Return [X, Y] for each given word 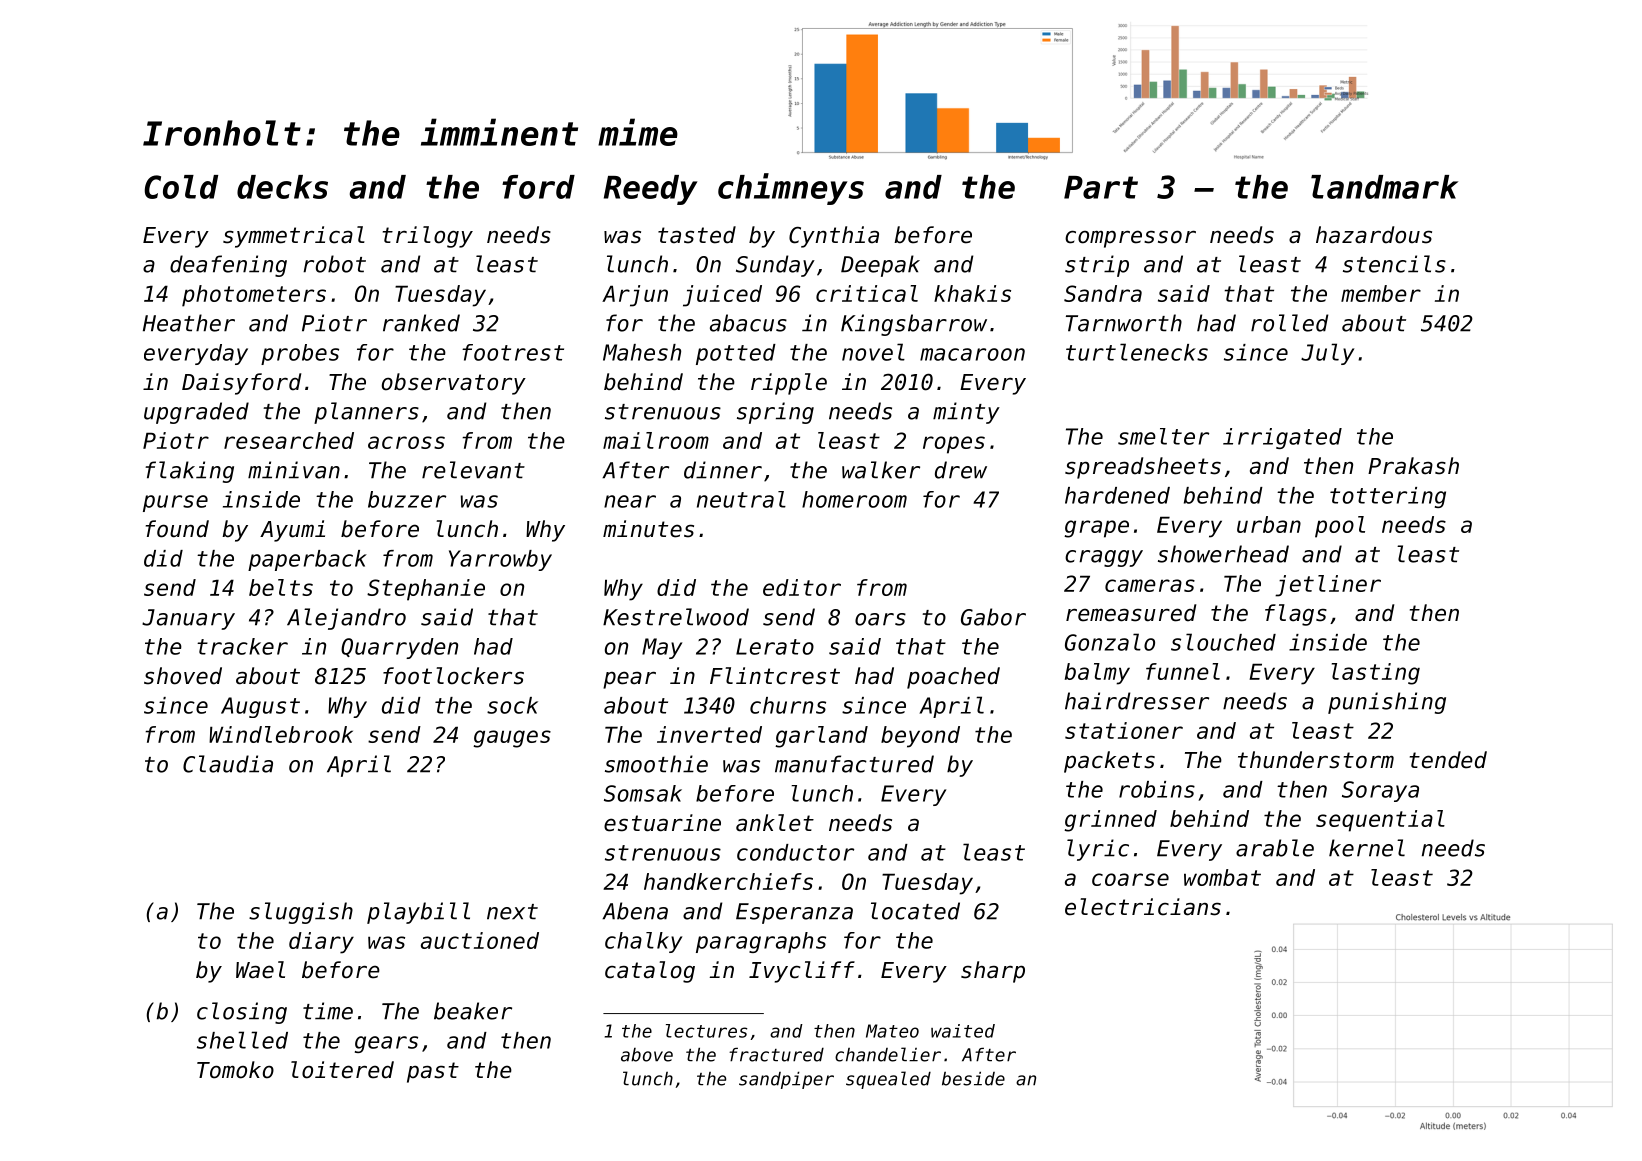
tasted [697, 235]
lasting [1376, 674]
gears [386, 1044]
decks [282, 187]
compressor [1130, 239]
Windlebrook [281, 734]
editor [802, 587]
